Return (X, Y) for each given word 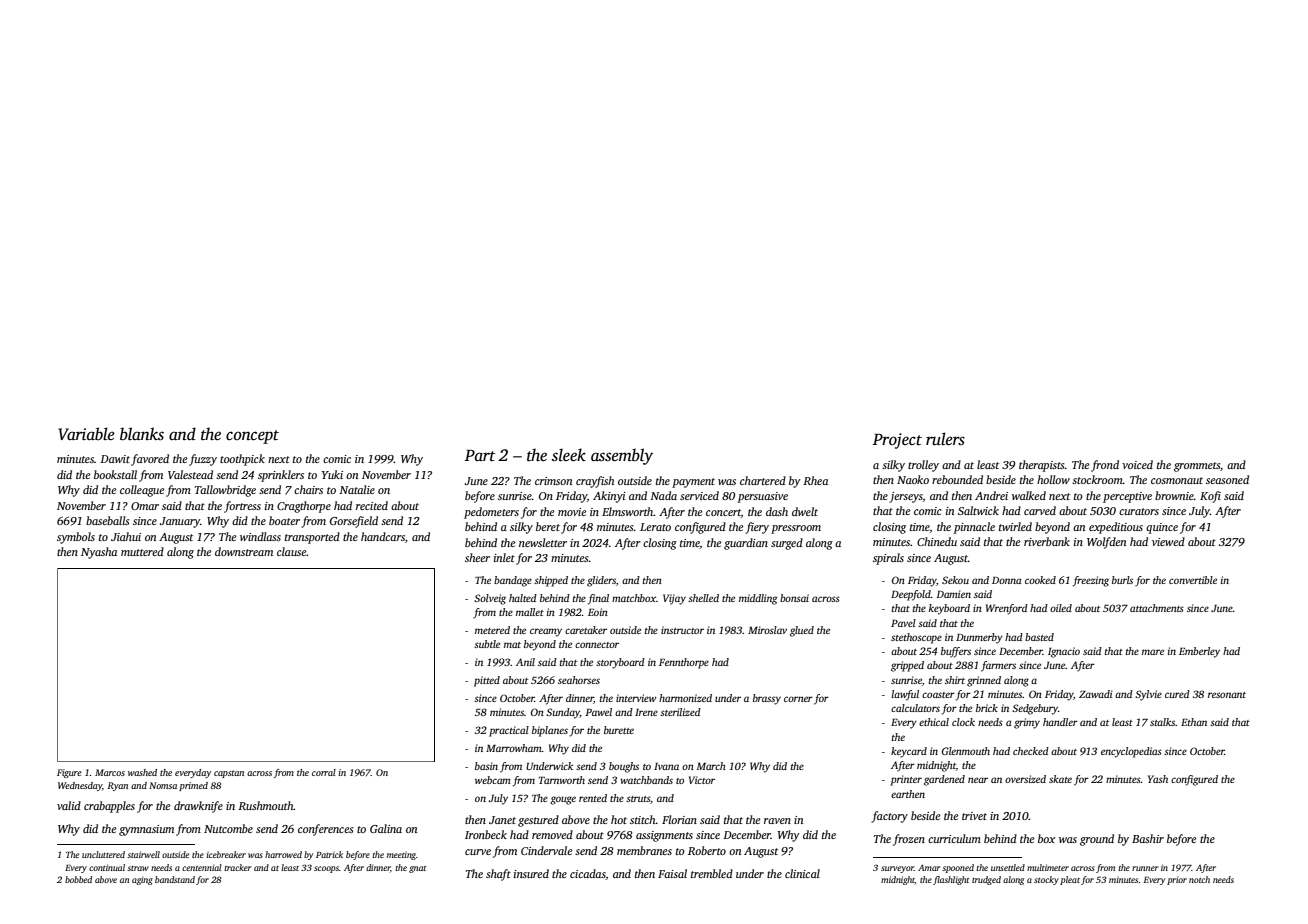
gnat (417, 869)
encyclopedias (1131, 752)
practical (509, 731)
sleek (569, 455)
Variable (86, 434)
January (180, 522)
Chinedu (937, 541)
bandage (513, 581)
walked (1029, 495)
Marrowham (514, 748)
